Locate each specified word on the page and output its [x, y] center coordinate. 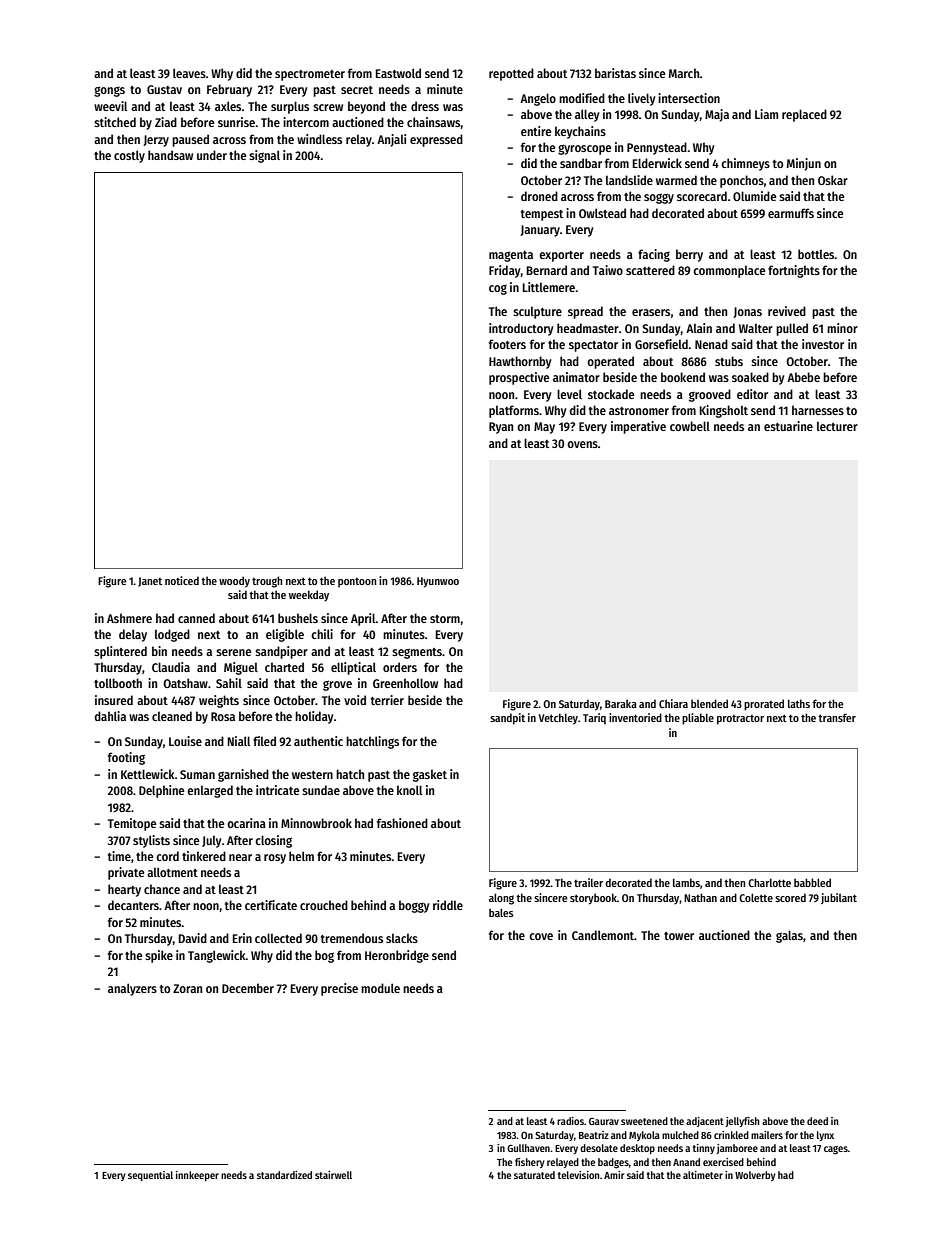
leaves [189, 73]
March [684, 73]
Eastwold [398, 73]
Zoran [187, 988]
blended [709, 703]
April [363, 619]
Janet [150, 582]
